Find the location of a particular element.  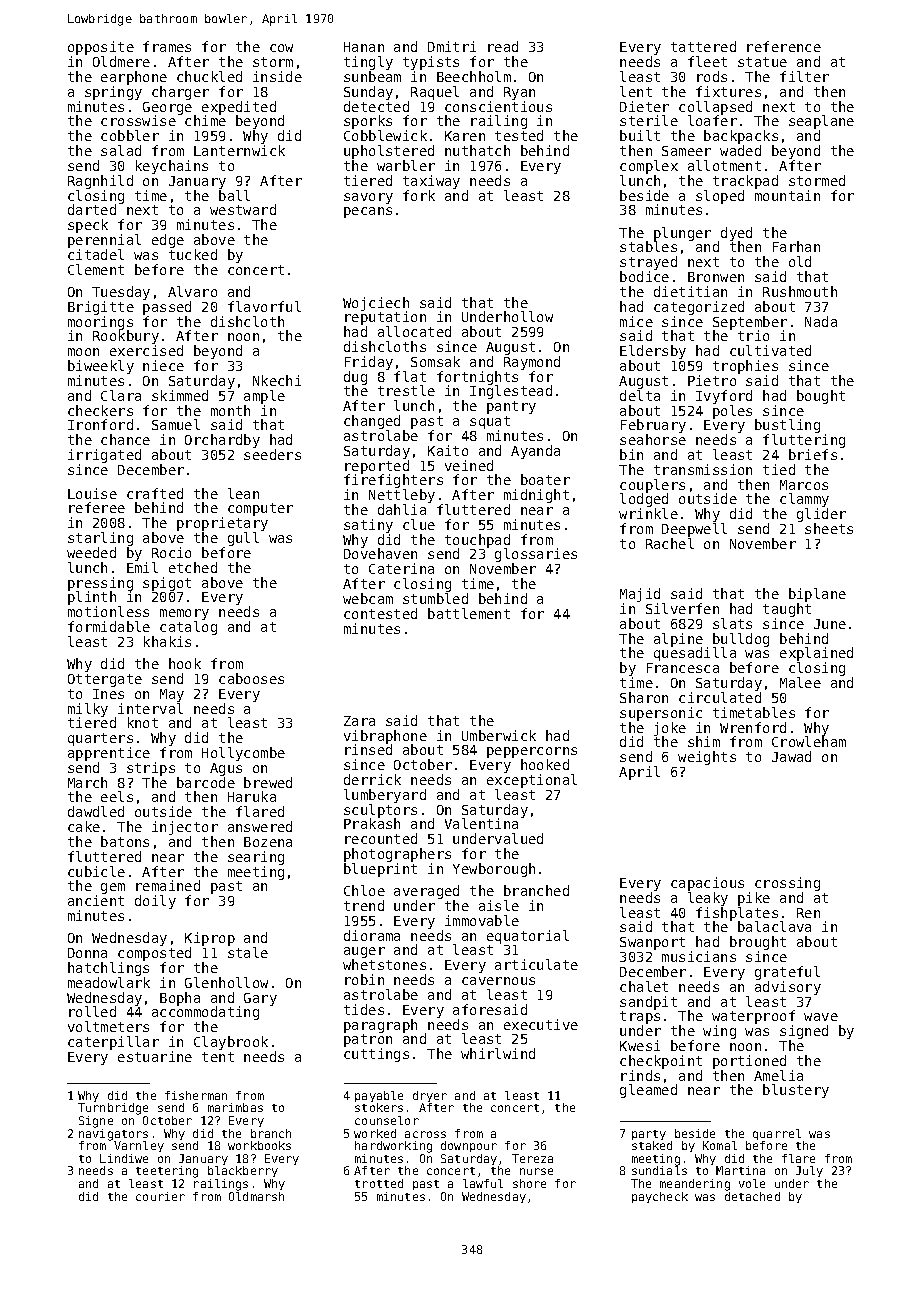

tucked is located at coordinates (193, 254).
